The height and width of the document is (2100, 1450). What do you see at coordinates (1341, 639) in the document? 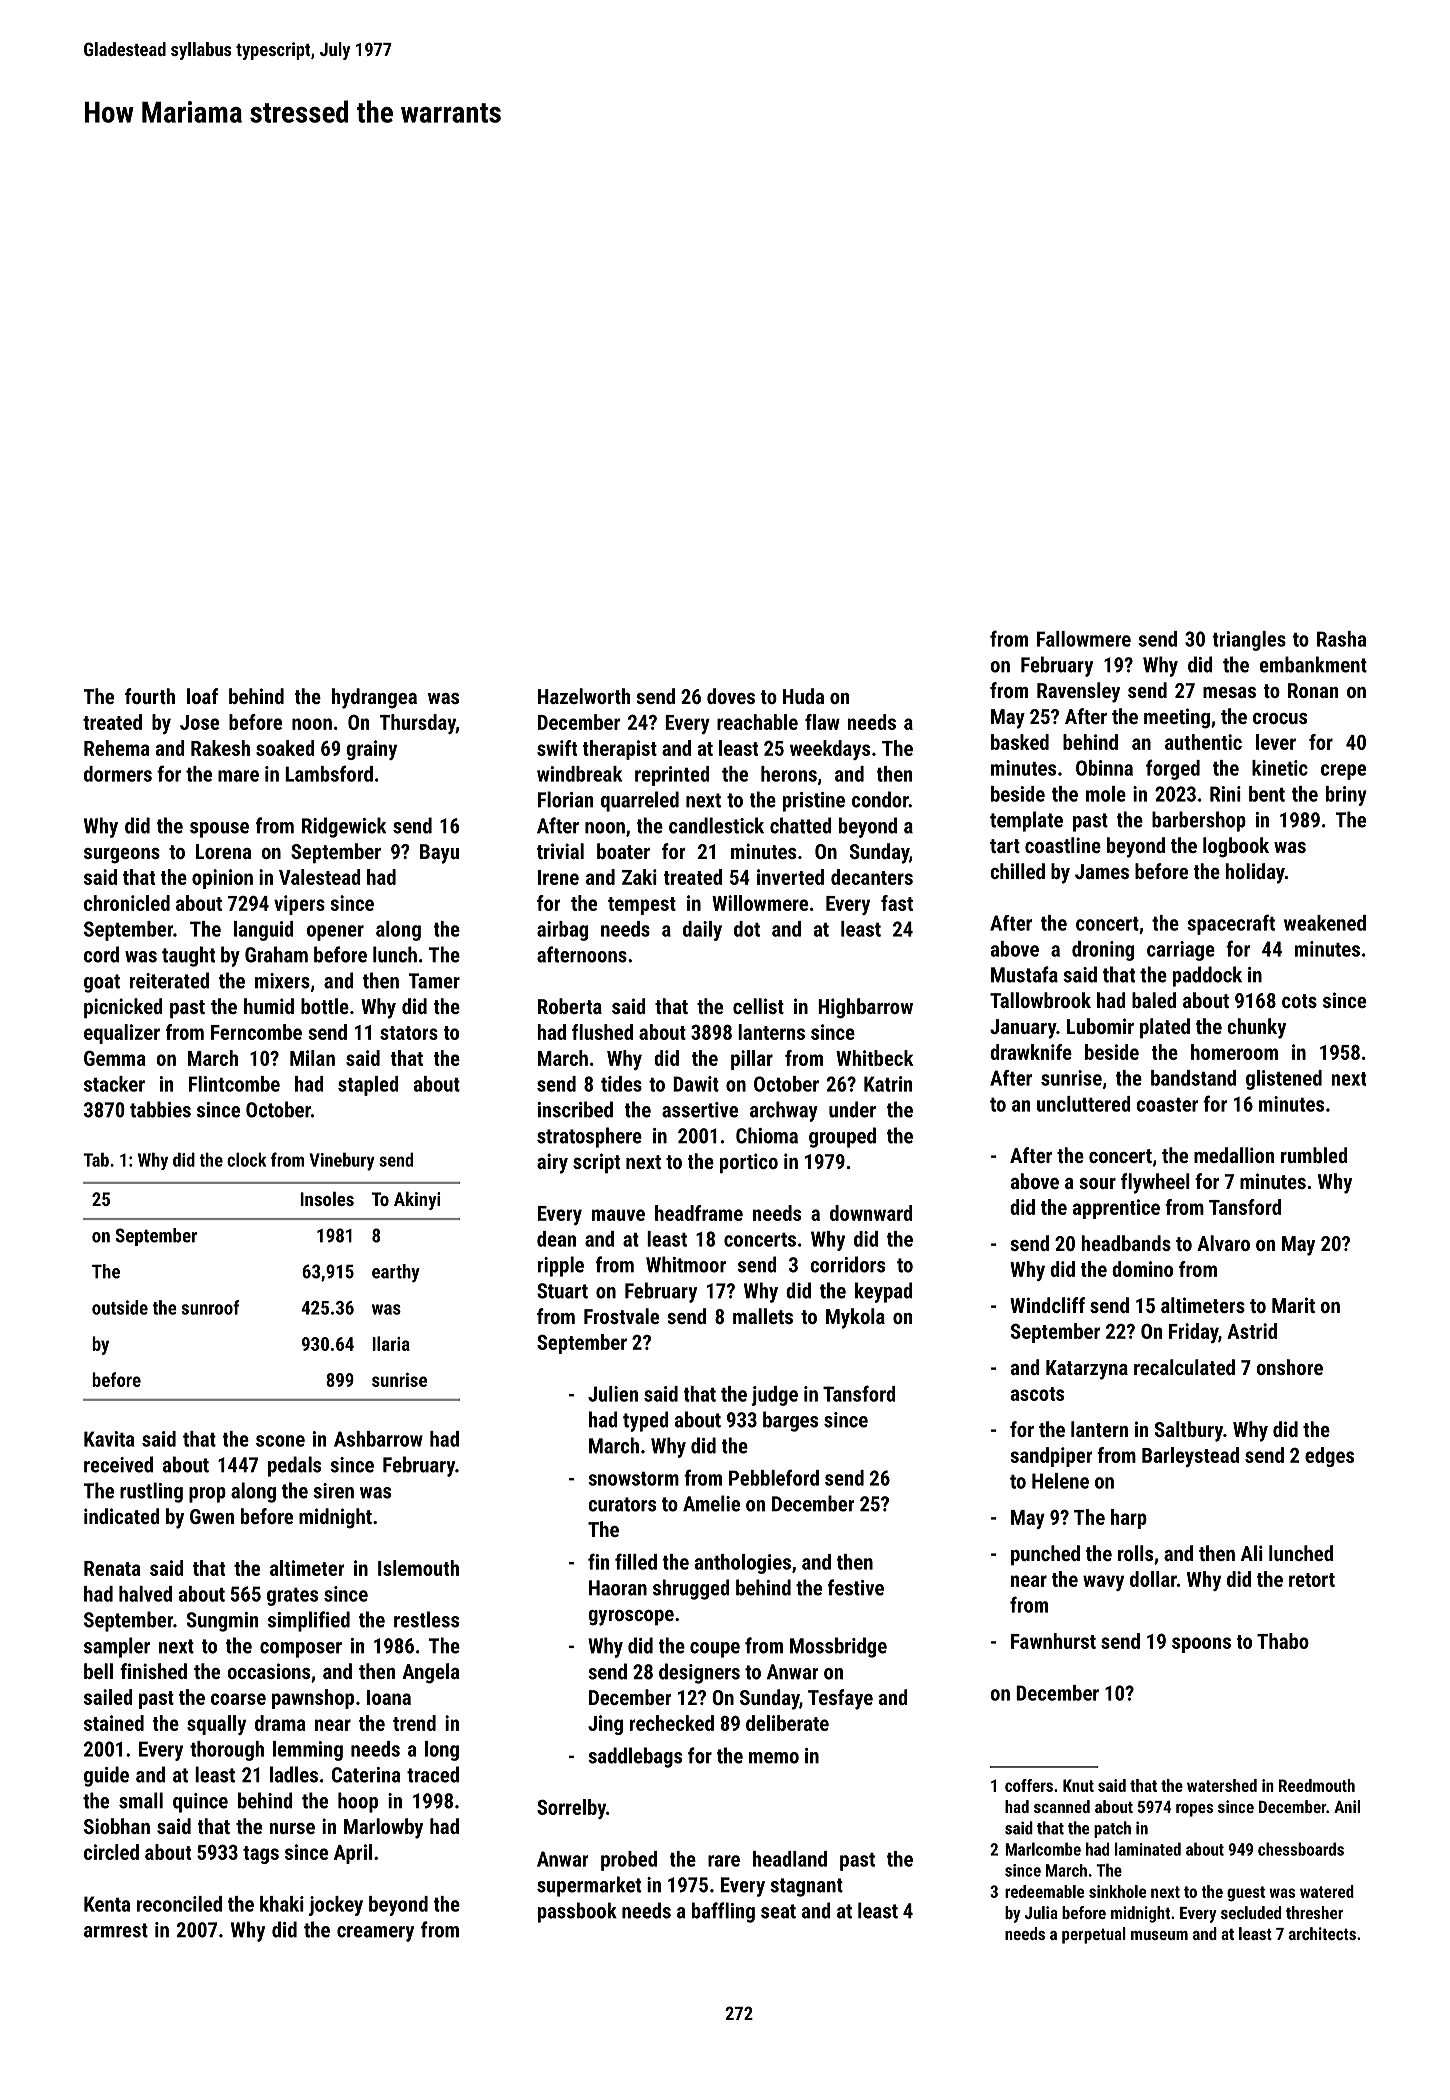
I see `Rasha` at bounding box center [1341, 639].
